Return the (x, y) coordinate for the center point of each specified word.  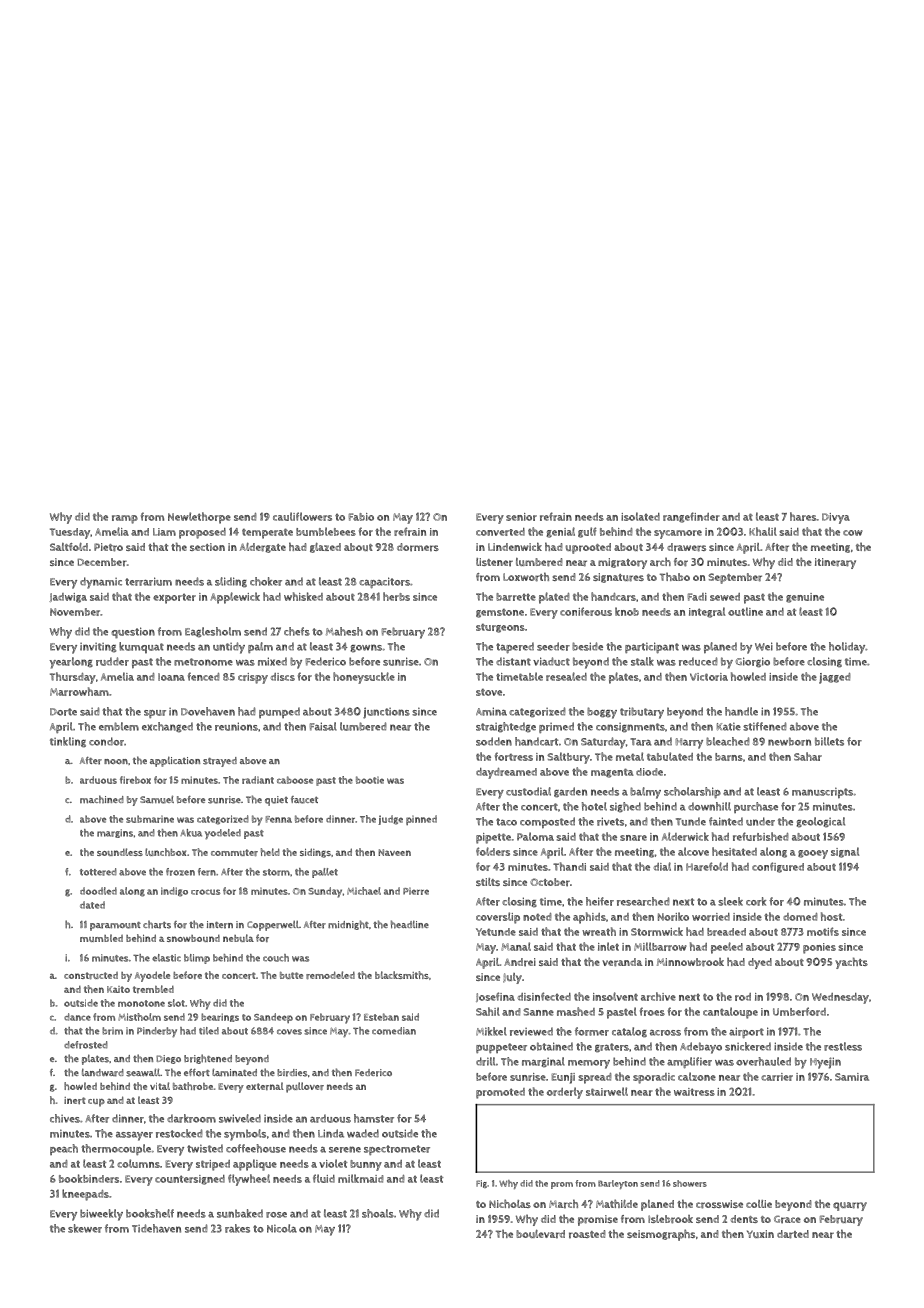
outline (745, 611)
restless (843, 1046)
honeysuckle (364, 678)
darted (793, 1234)
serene (345, 1149)
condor (106, 741)
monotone (141, 1003)
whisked (303, 596)
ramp (125, 519)
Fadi (697, 597)
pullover (305, 1087)
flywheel (249, 1180)
